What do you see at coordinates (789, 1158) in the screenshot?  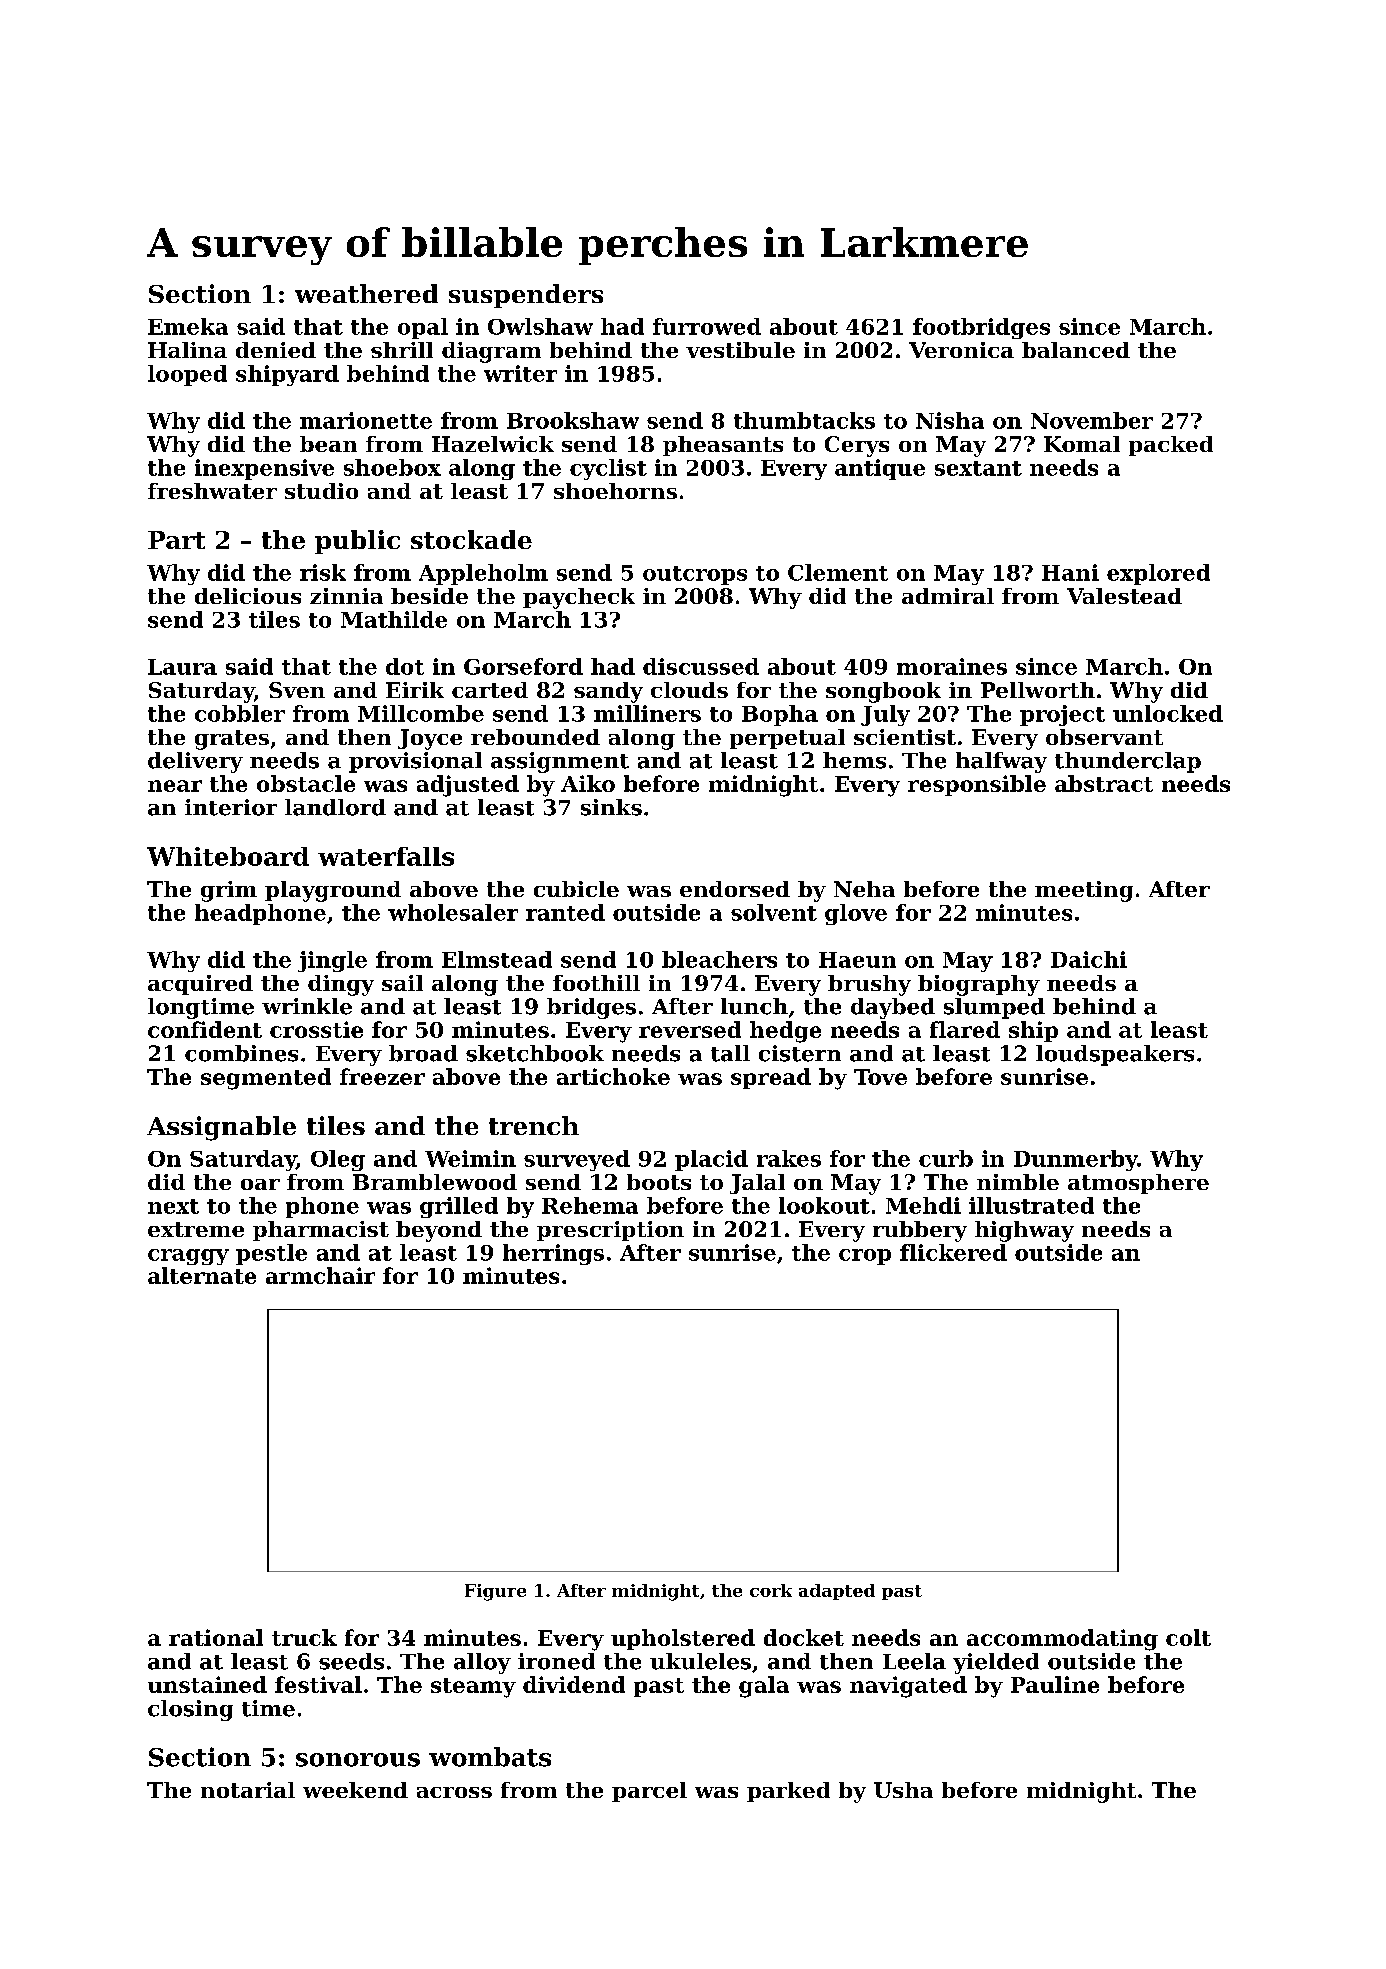 I see `rakes` at bounding box center [789, 1158].
